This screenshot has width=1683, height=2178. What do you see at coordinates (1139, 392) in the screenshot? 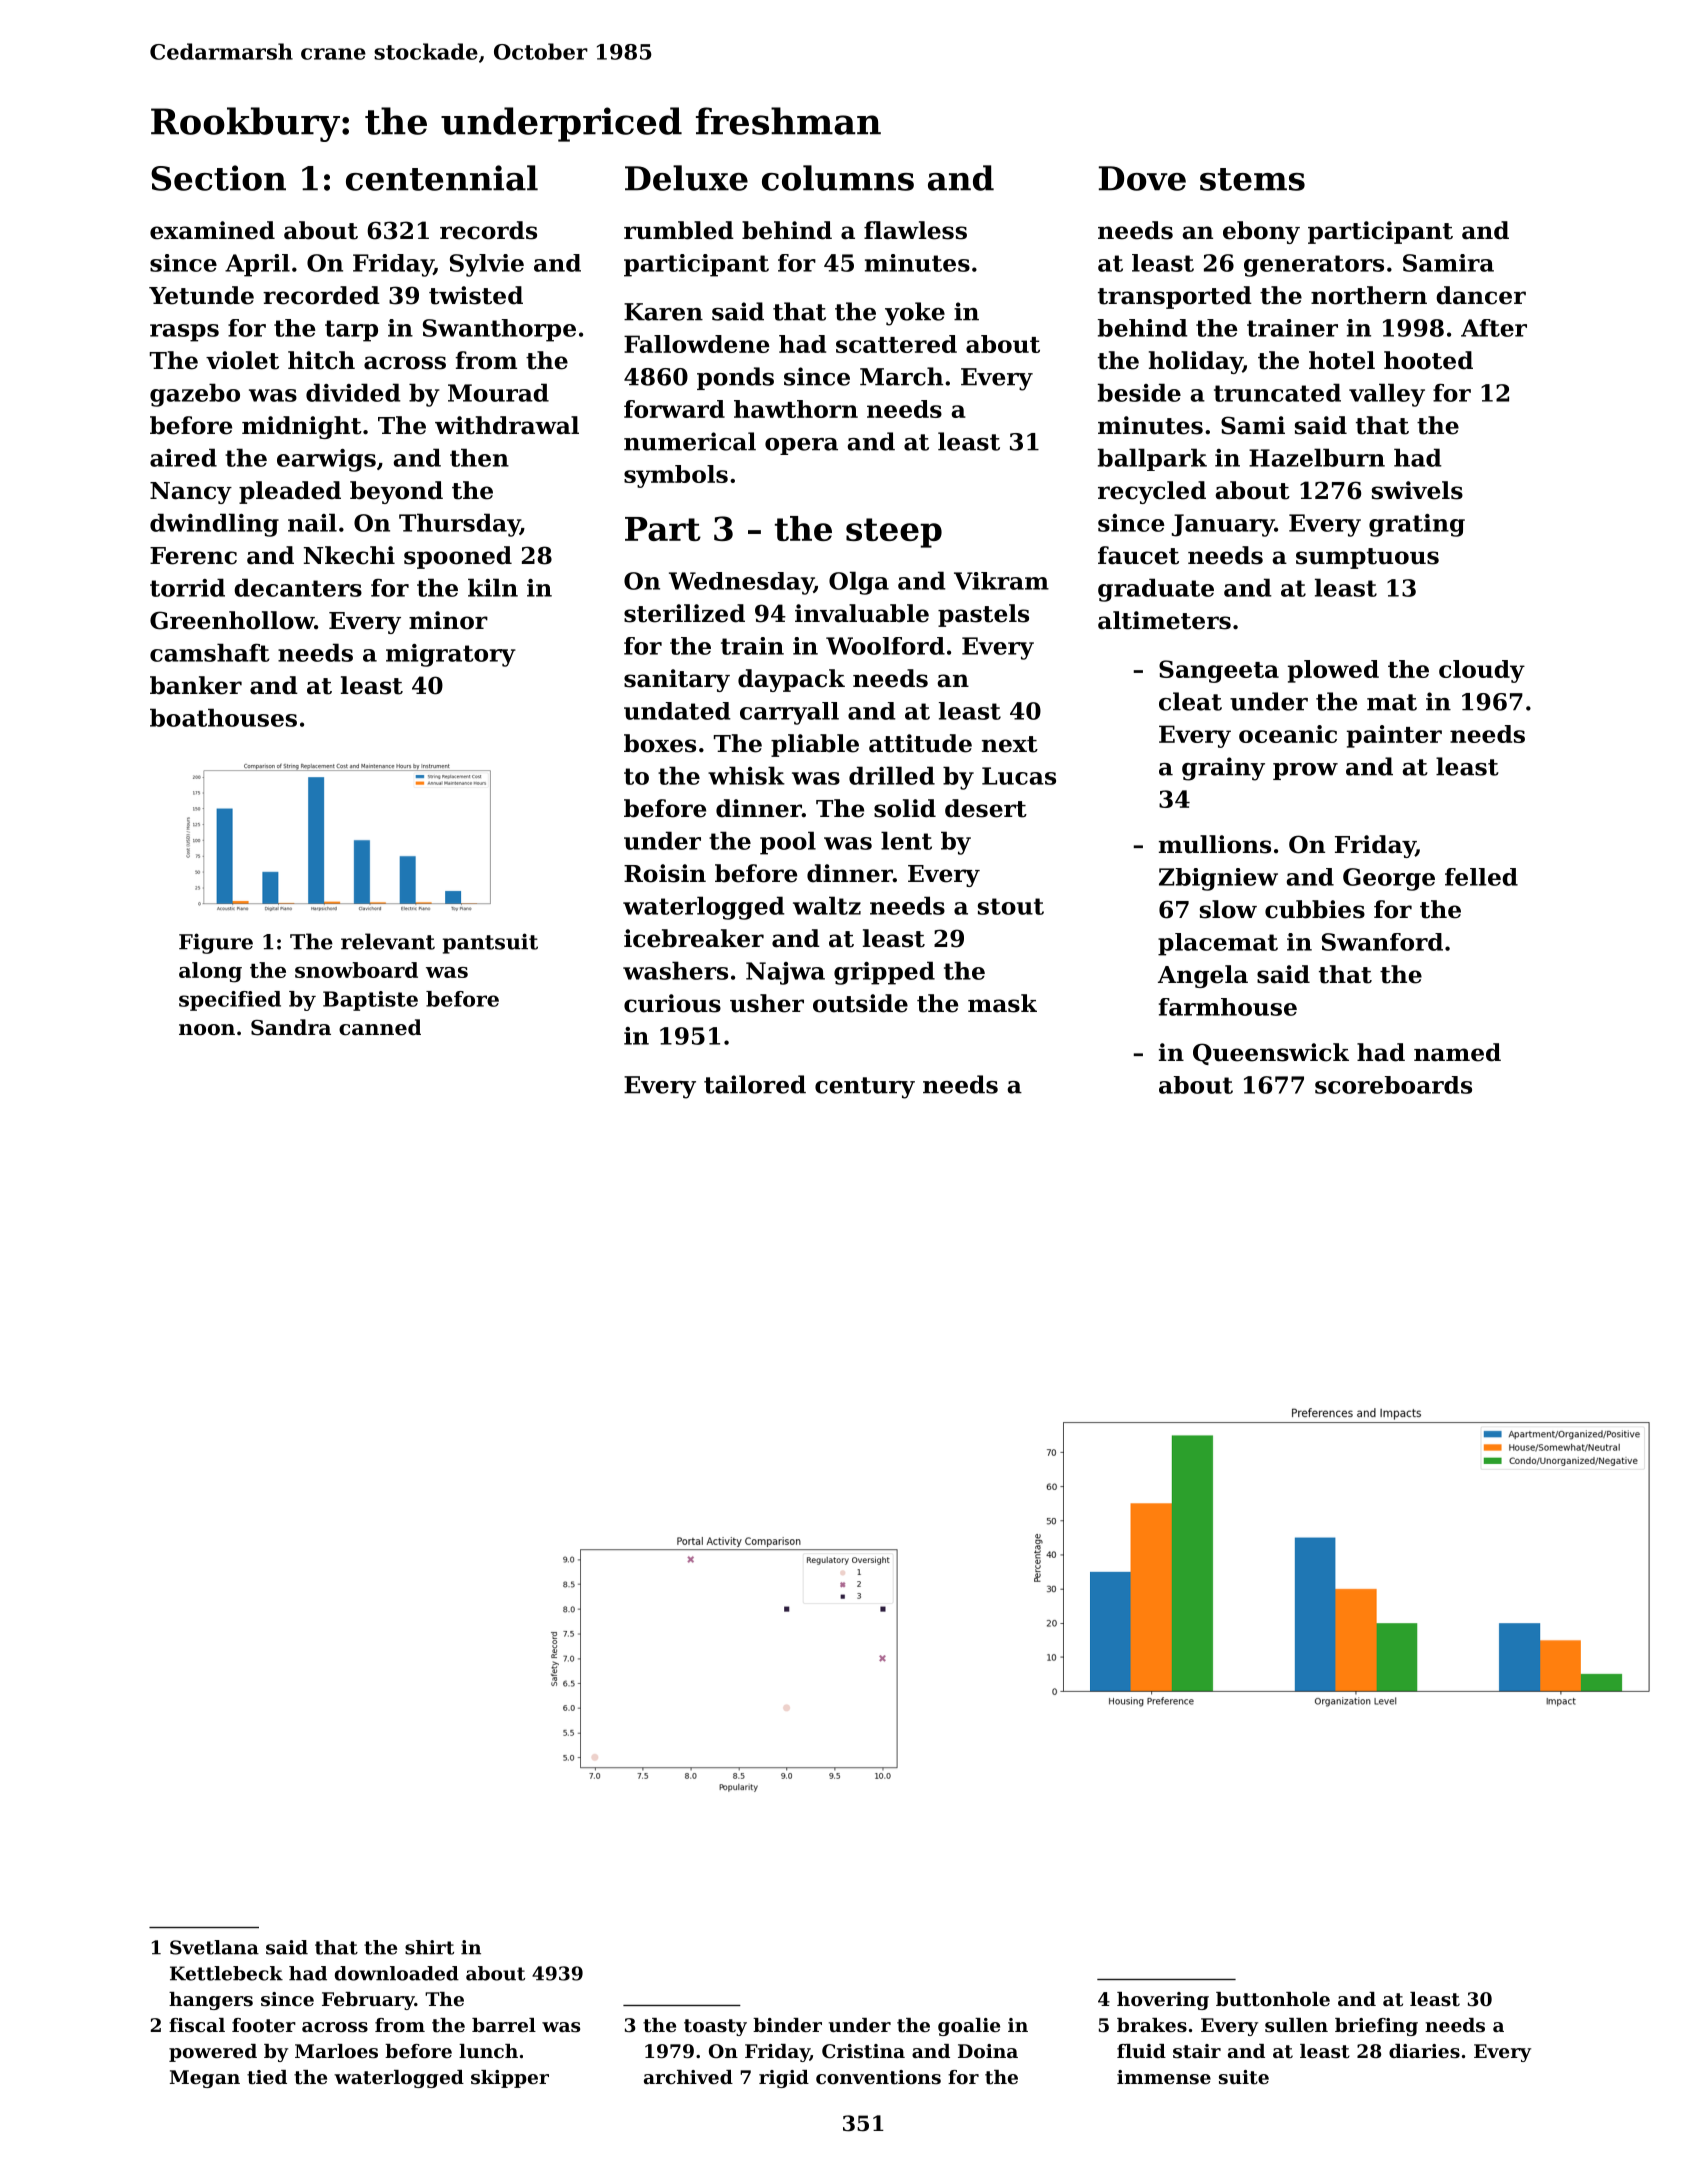
I see `beside` at bounding box center [1139, 392].
